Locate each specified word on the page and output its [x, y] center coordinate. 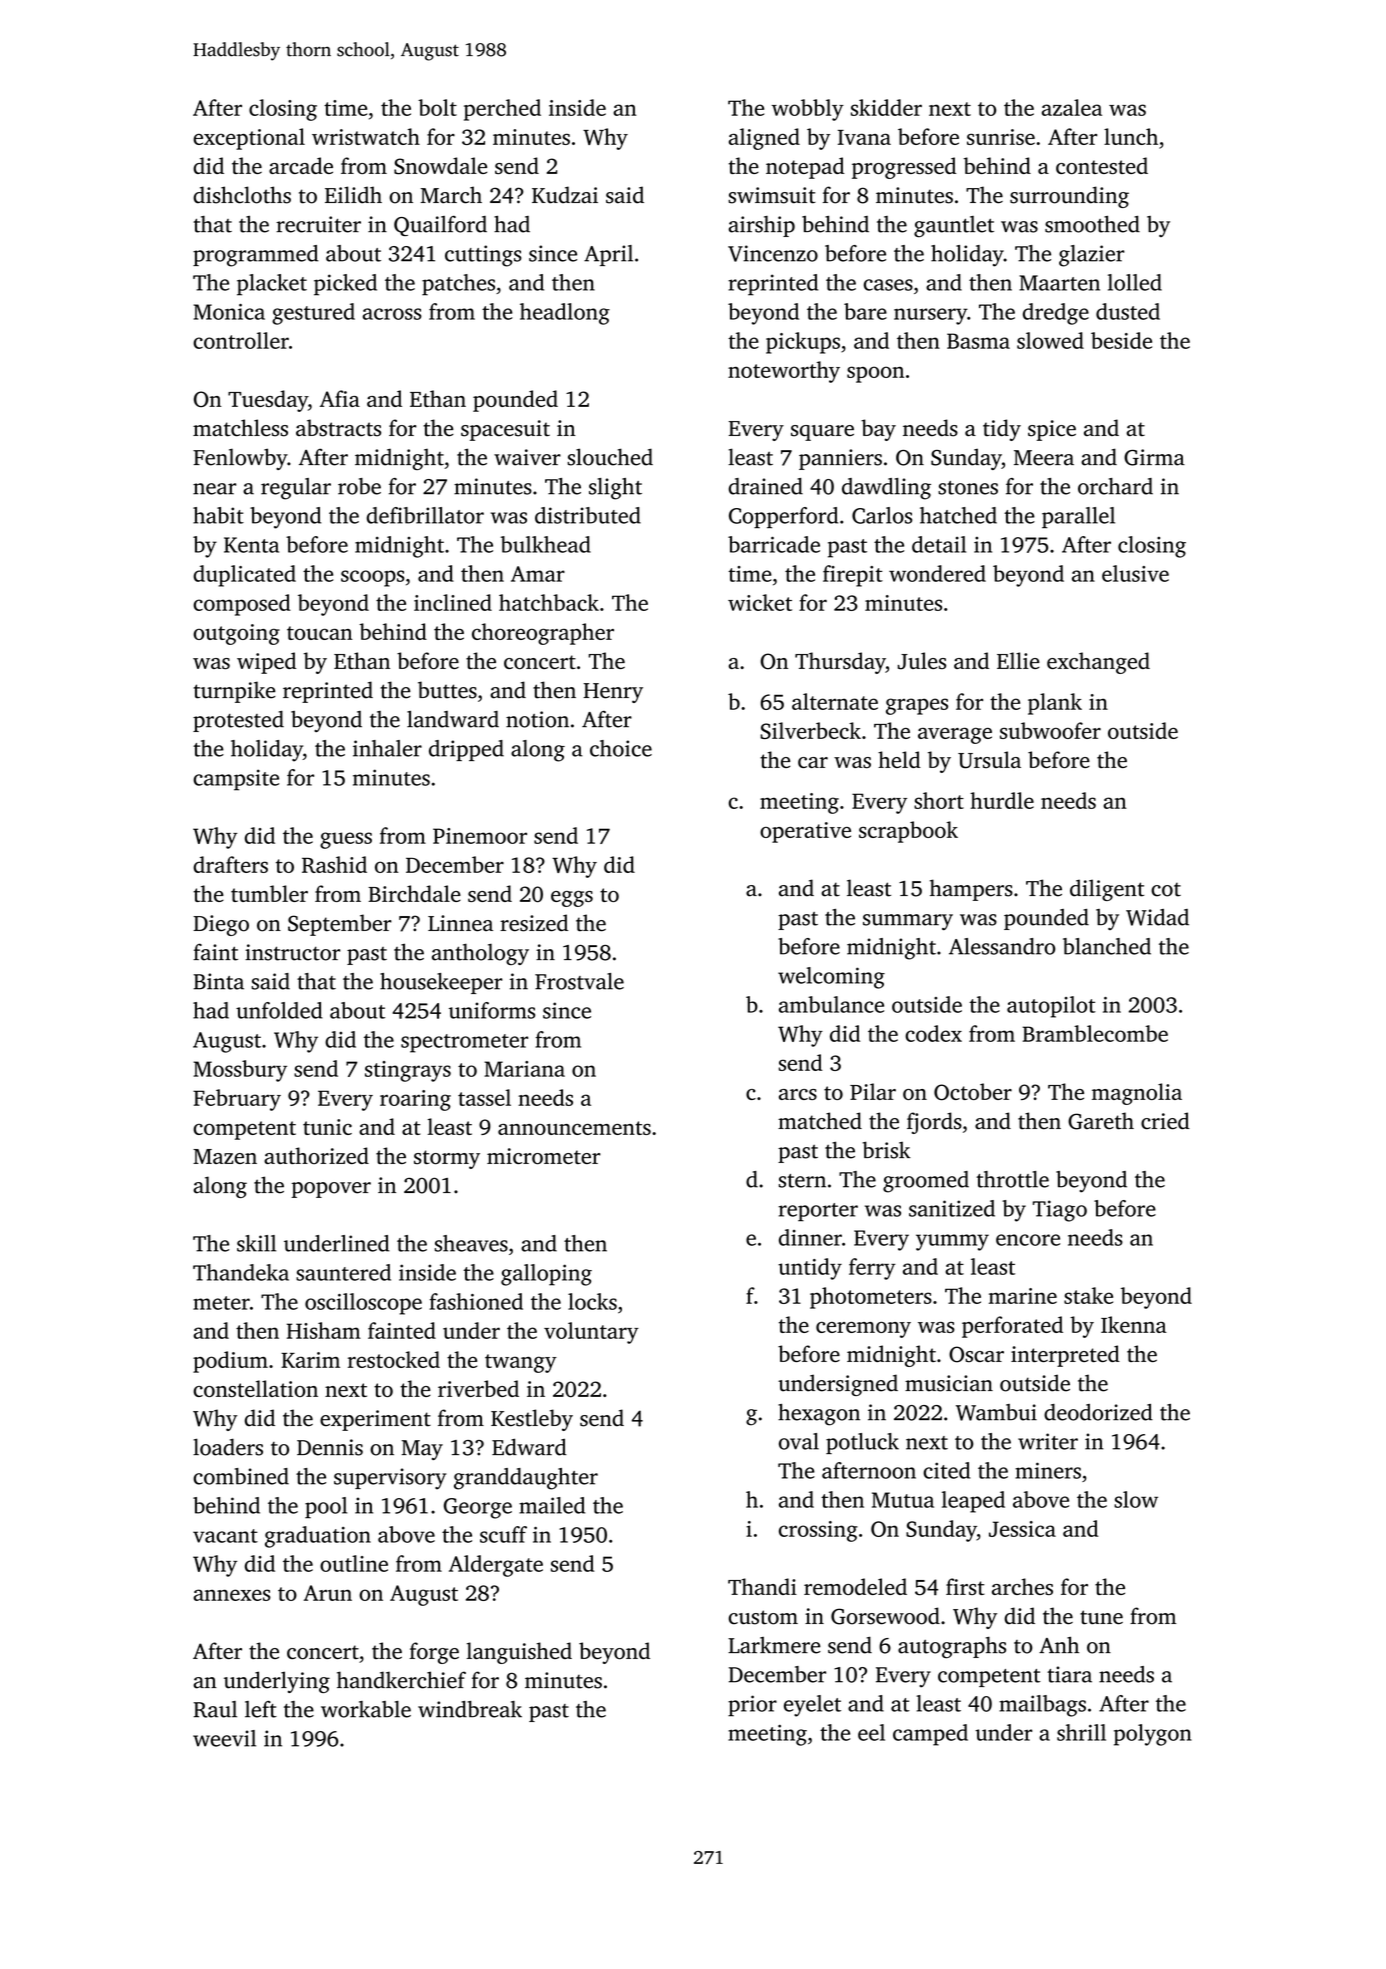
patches [458, 285]
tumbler [269, 893]
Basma [978, 341]
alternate [835, 701]
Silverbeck [810, 730]
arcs [798, 1094]
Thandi [762, 1586]
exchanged [1098, 663]
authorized [316, 1155]
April [608, 255]
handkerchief [401, 1680]
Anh [1059, 1644]
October [973, 1092]
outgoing [236, 634]
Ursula [989, 760]
